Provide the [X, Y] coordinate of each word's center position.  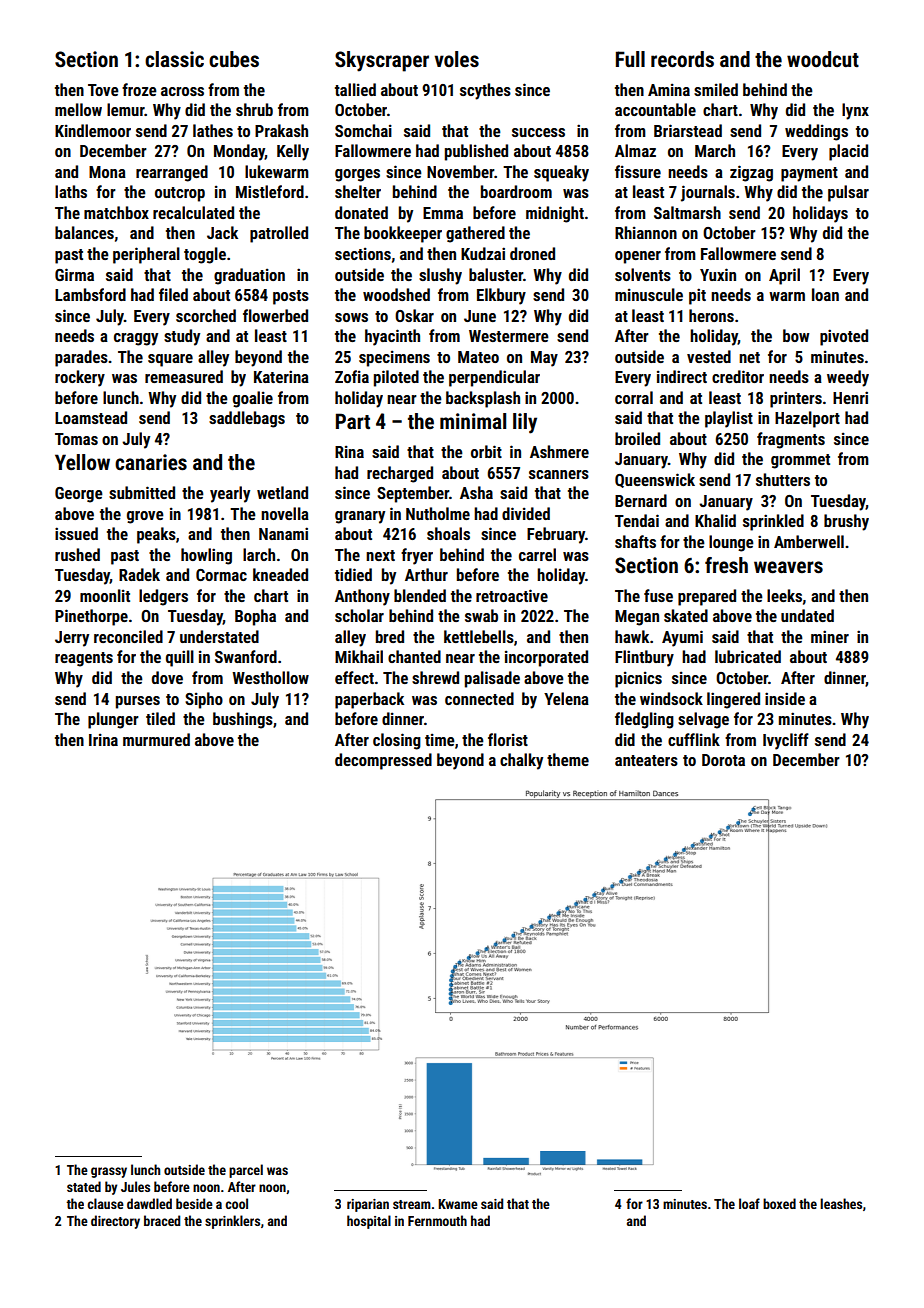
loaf [749, 1203]
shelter [358, 191]
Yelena [566, 698]
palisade [492, 679]
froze [139, 89]
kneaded [280, 574]
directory [115, 1222]
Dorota [723, 760]
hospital [369, 1222]
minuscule [649, 294]
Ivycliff [786, 741]
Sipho [204, 700]
